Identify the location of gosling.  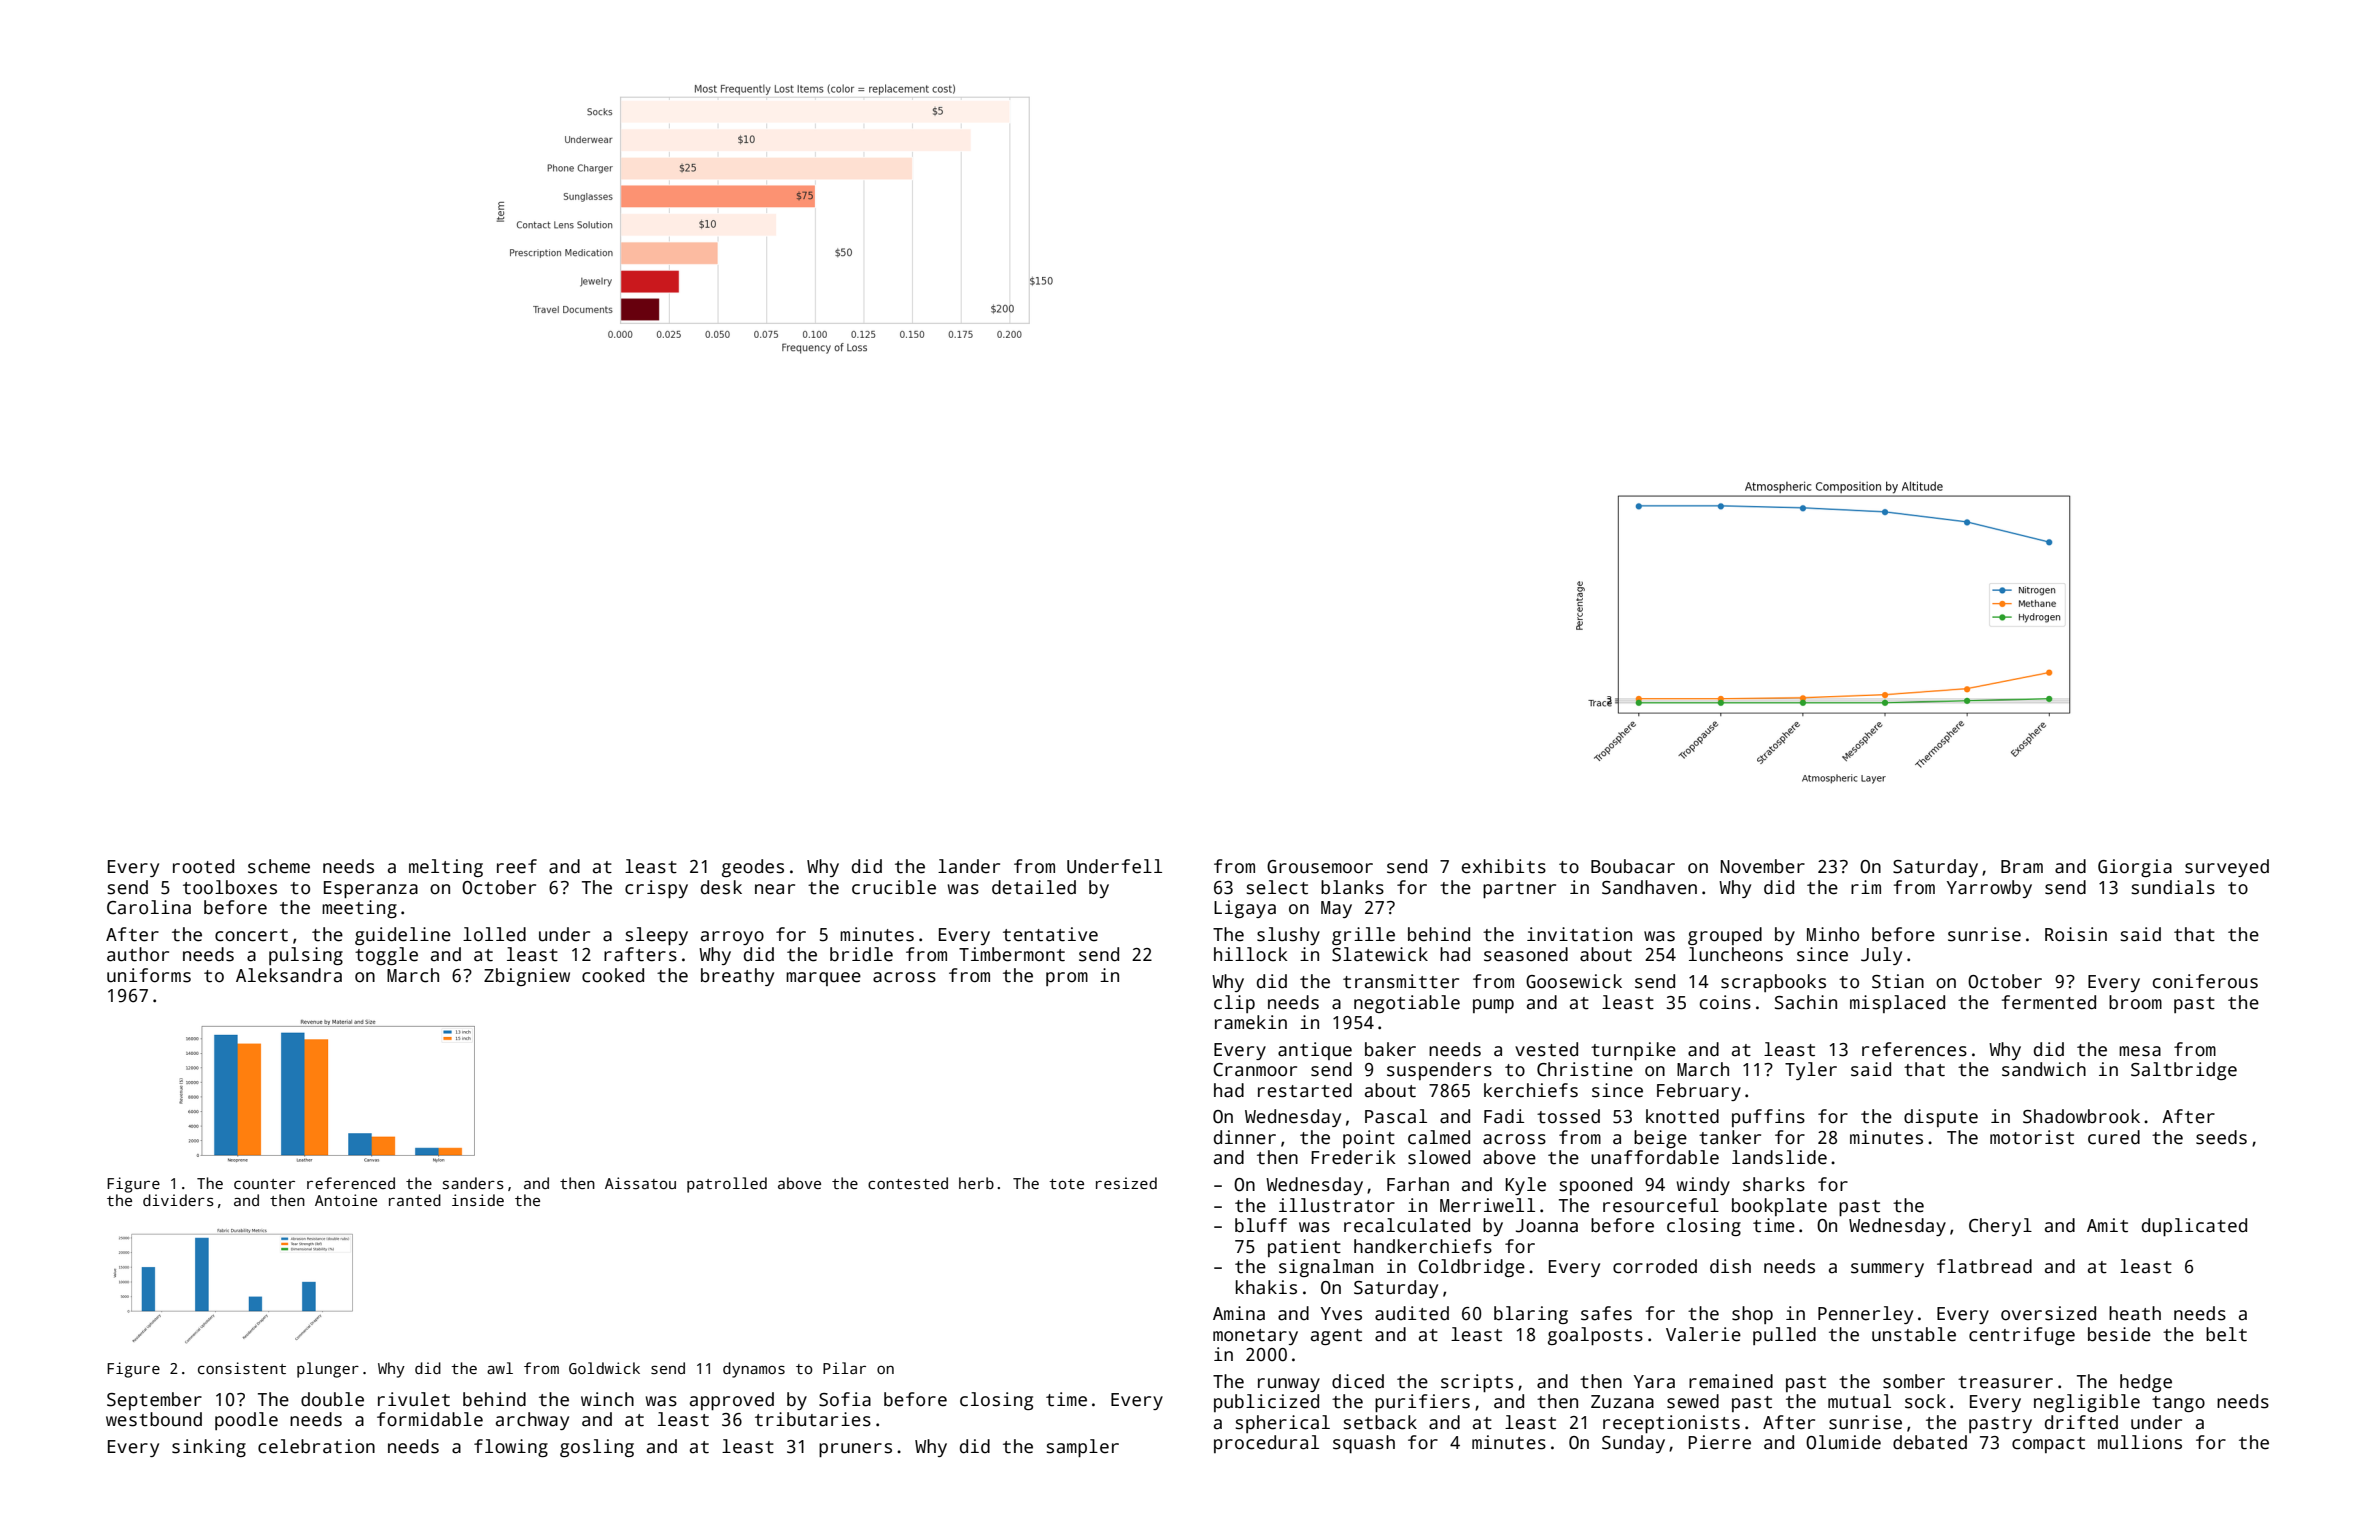
(597, 1448).
